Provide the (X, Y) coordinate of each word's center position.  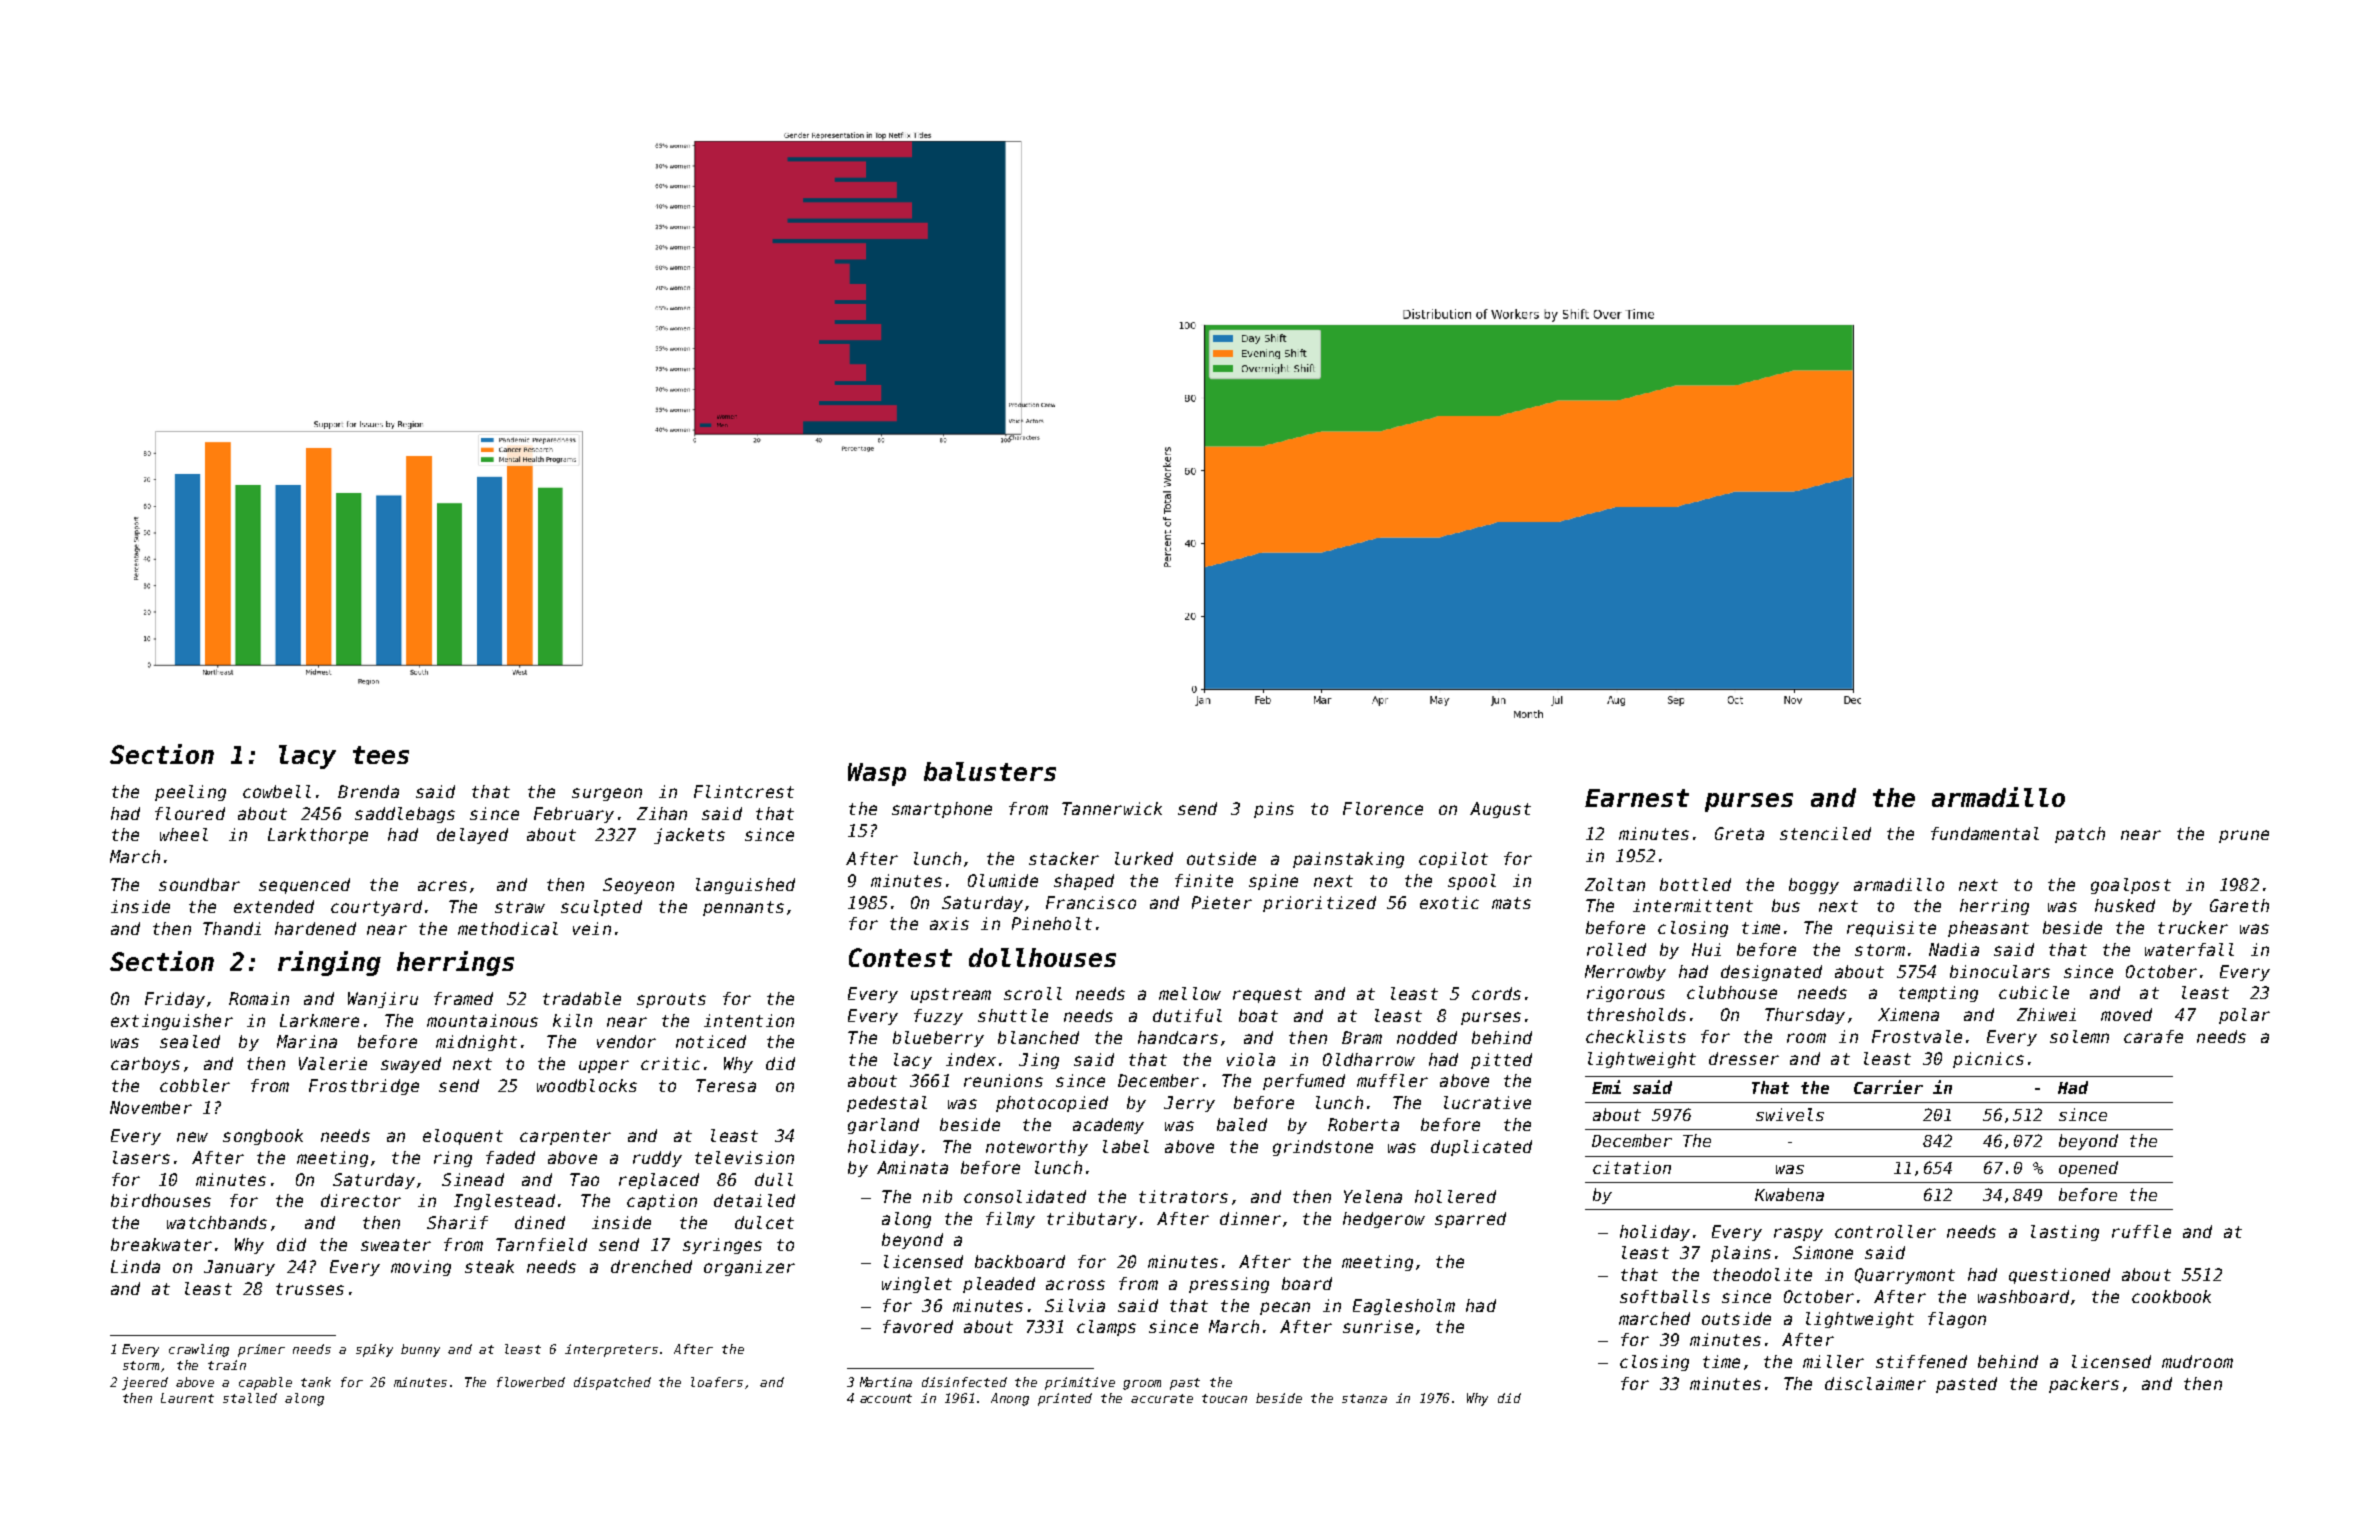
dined (540, 1222)
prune (2244, 836)
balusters (990, 771)
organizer (749, 1268)
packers (2084, 1385)
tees (381, 755)
